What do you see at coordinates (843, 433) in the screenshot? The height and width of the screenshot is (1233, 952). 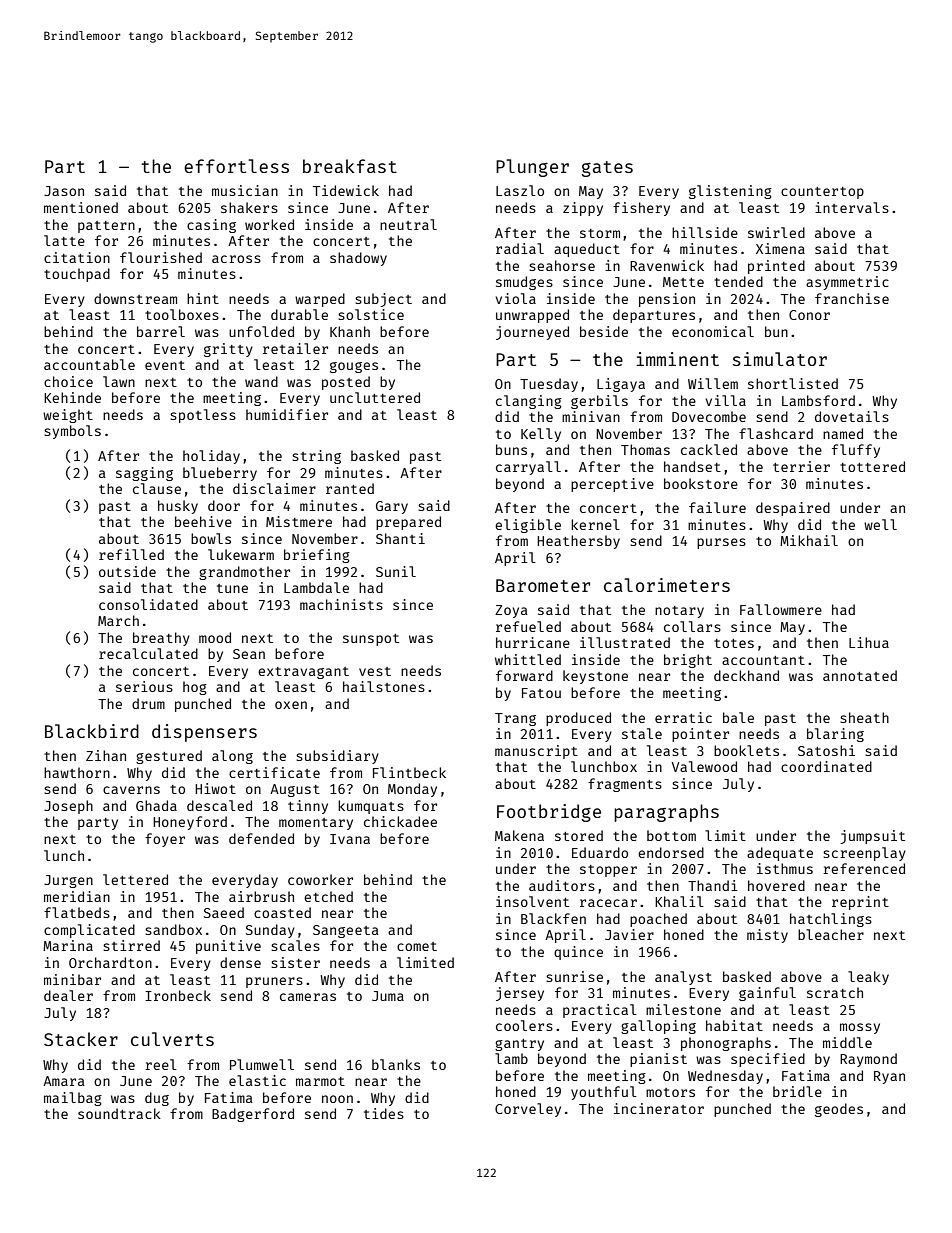 I see `named` at bounding box center [843, 433].
